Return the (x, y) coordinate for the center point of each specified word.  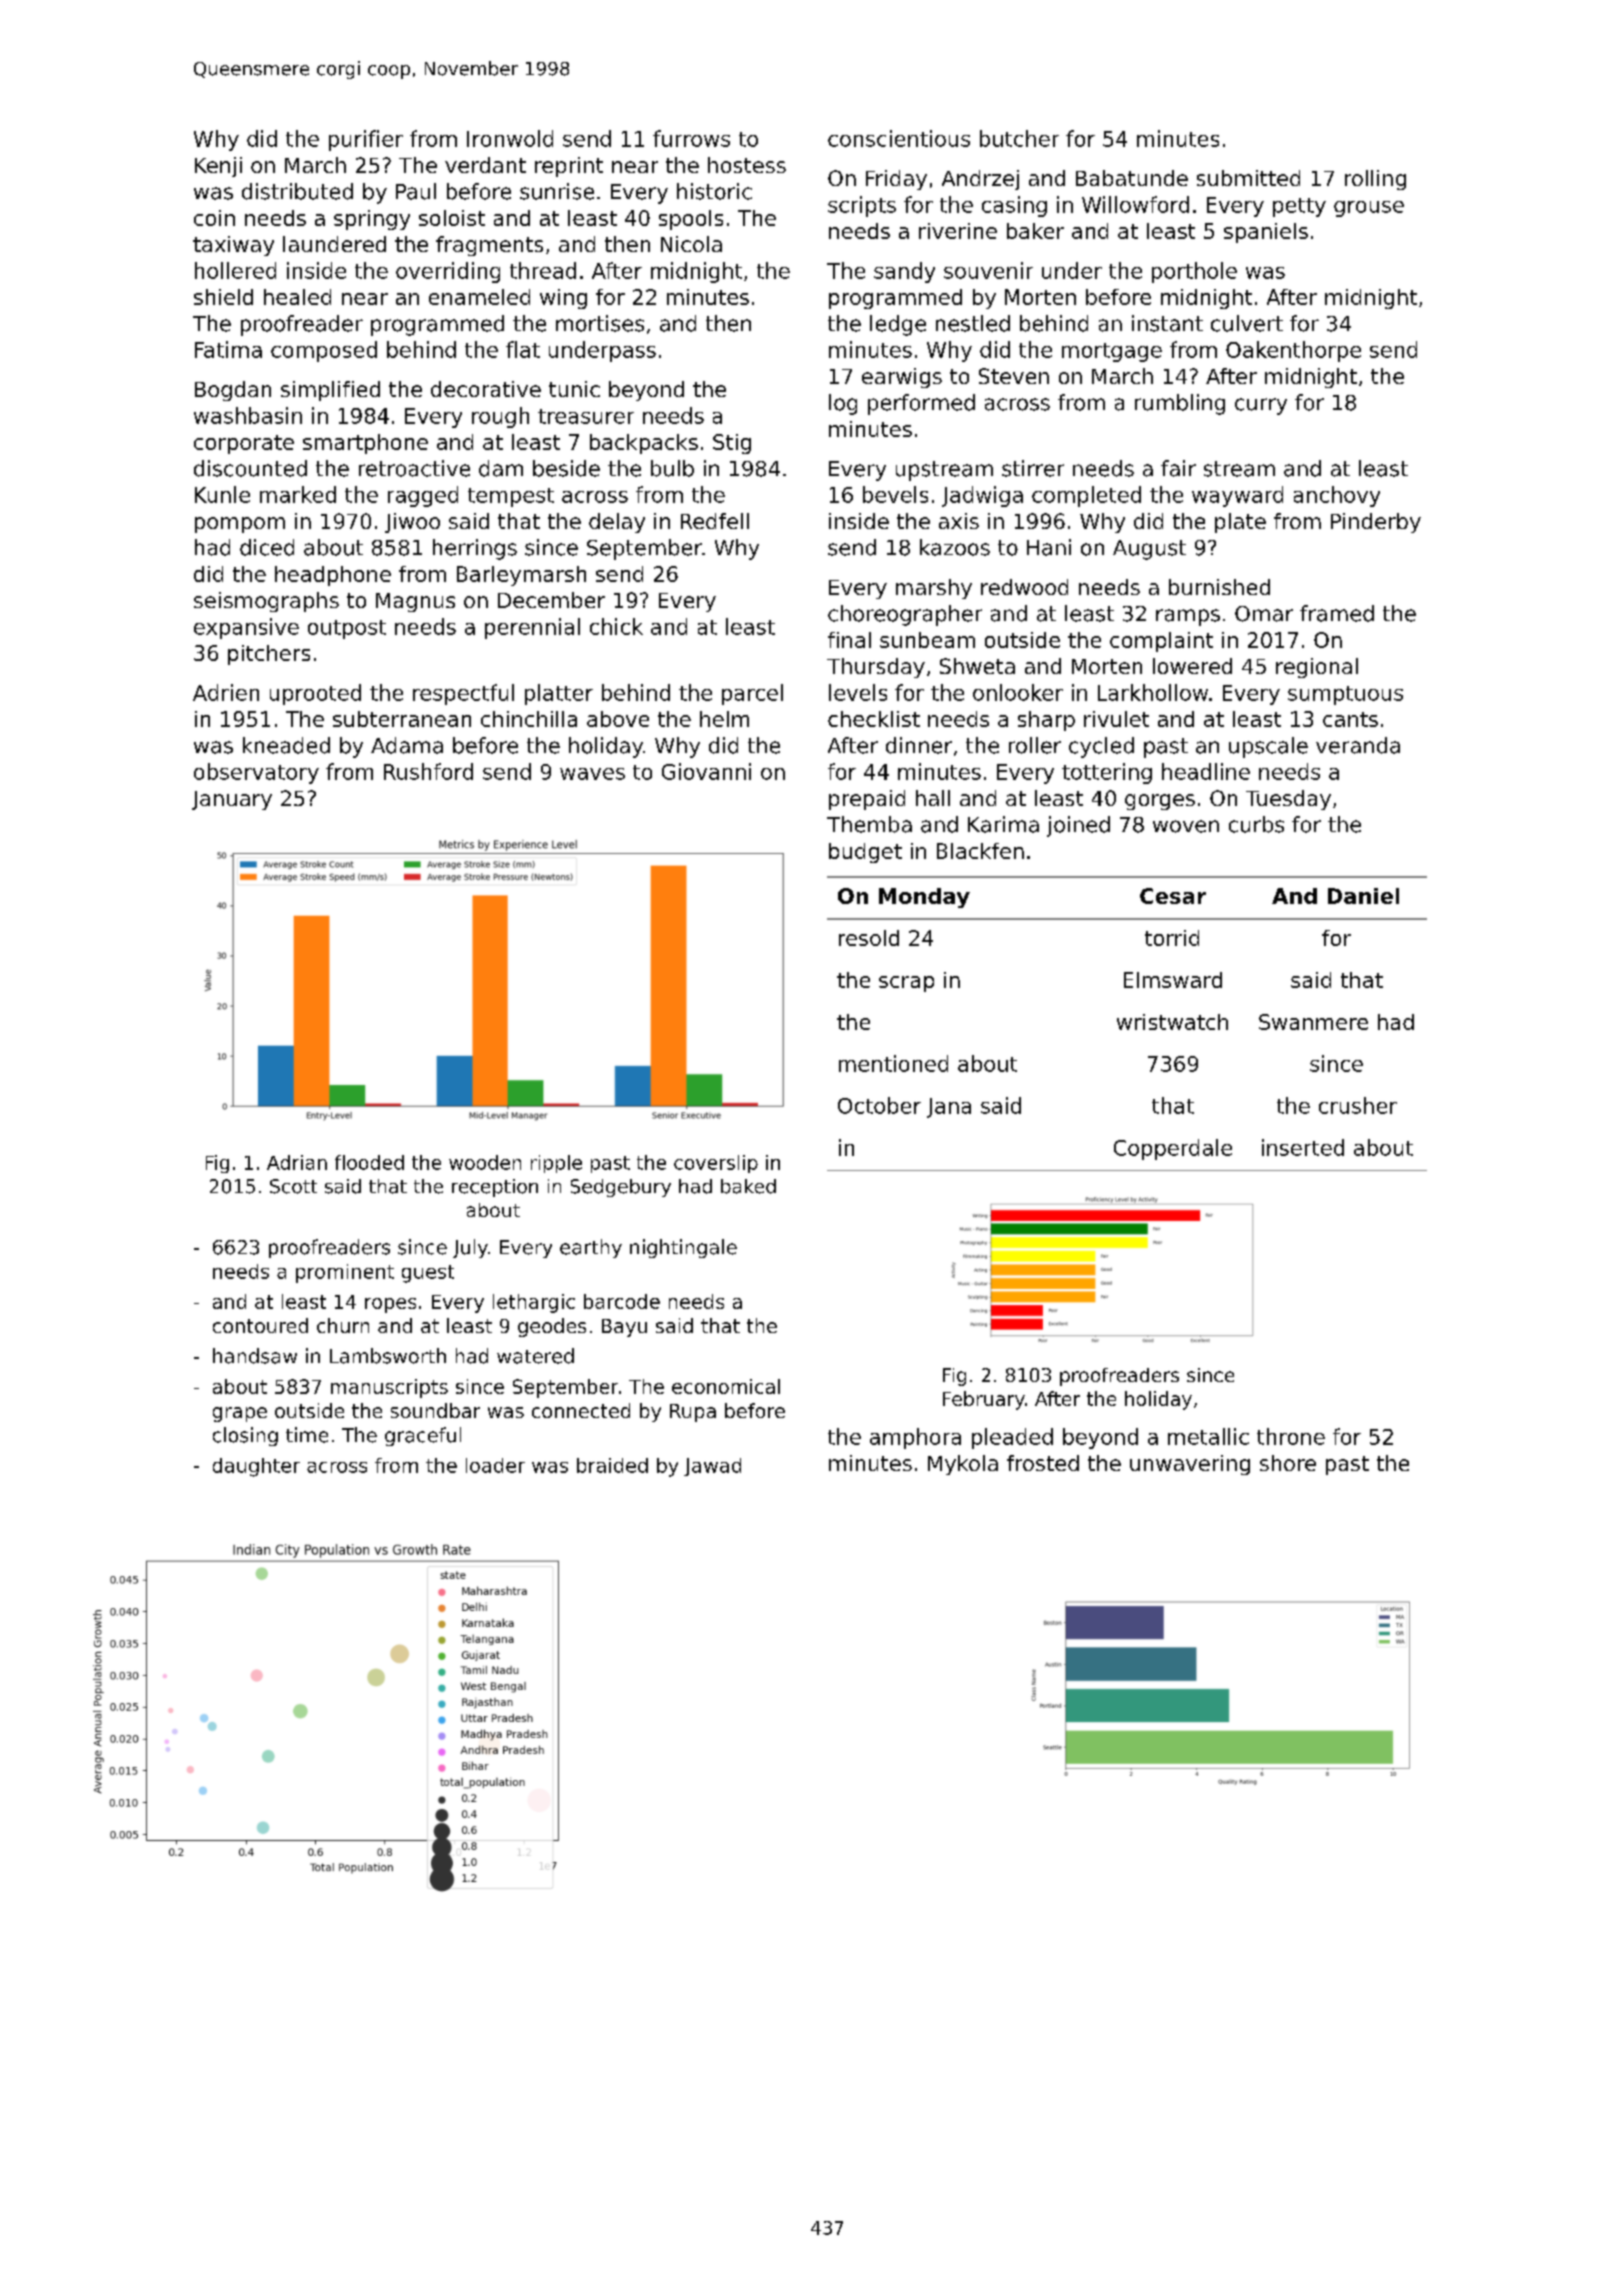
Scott (293, 1186)
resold (869, 938)
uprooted (315, 694)
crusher (1358, 1105)
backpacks (644, 444)
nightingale (683, 1248)
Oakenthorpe (1293, 351)
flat (523, 349)
